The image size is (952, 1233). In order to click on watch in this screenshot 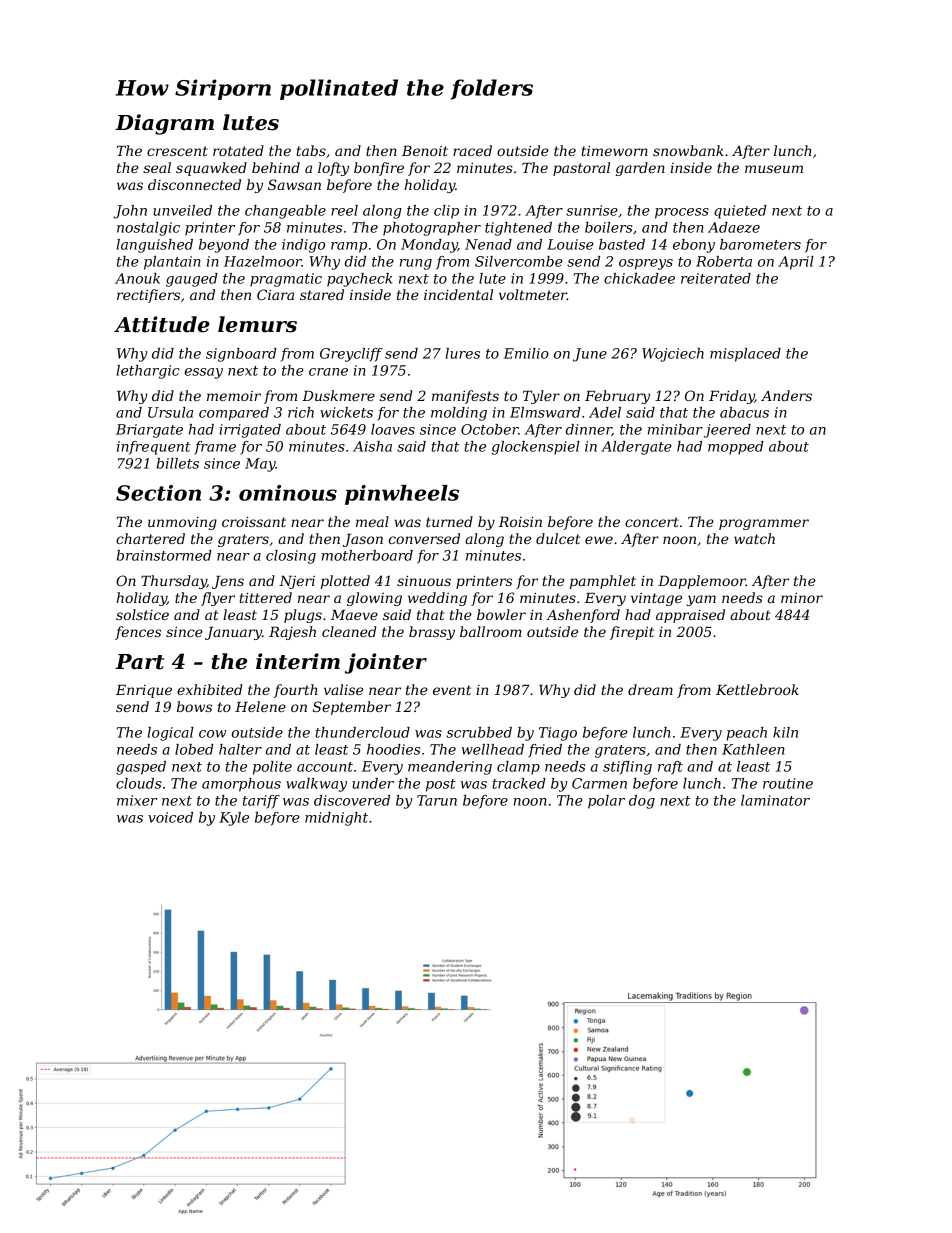, I will do `click(754, 538)`.
